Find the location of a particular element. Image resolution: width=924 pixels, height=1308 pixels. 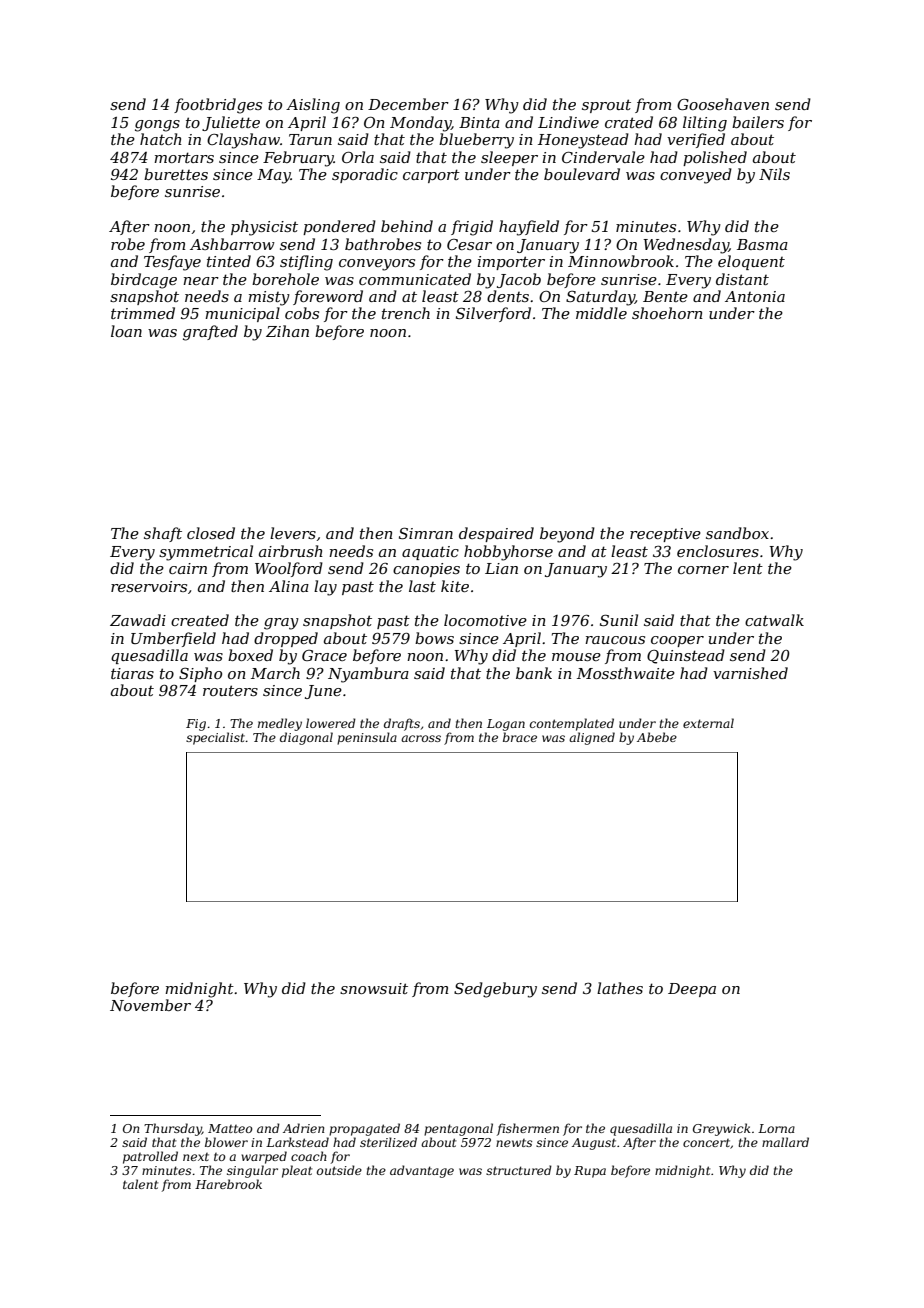

Goosehaven is located at coordinates (723, 104).
